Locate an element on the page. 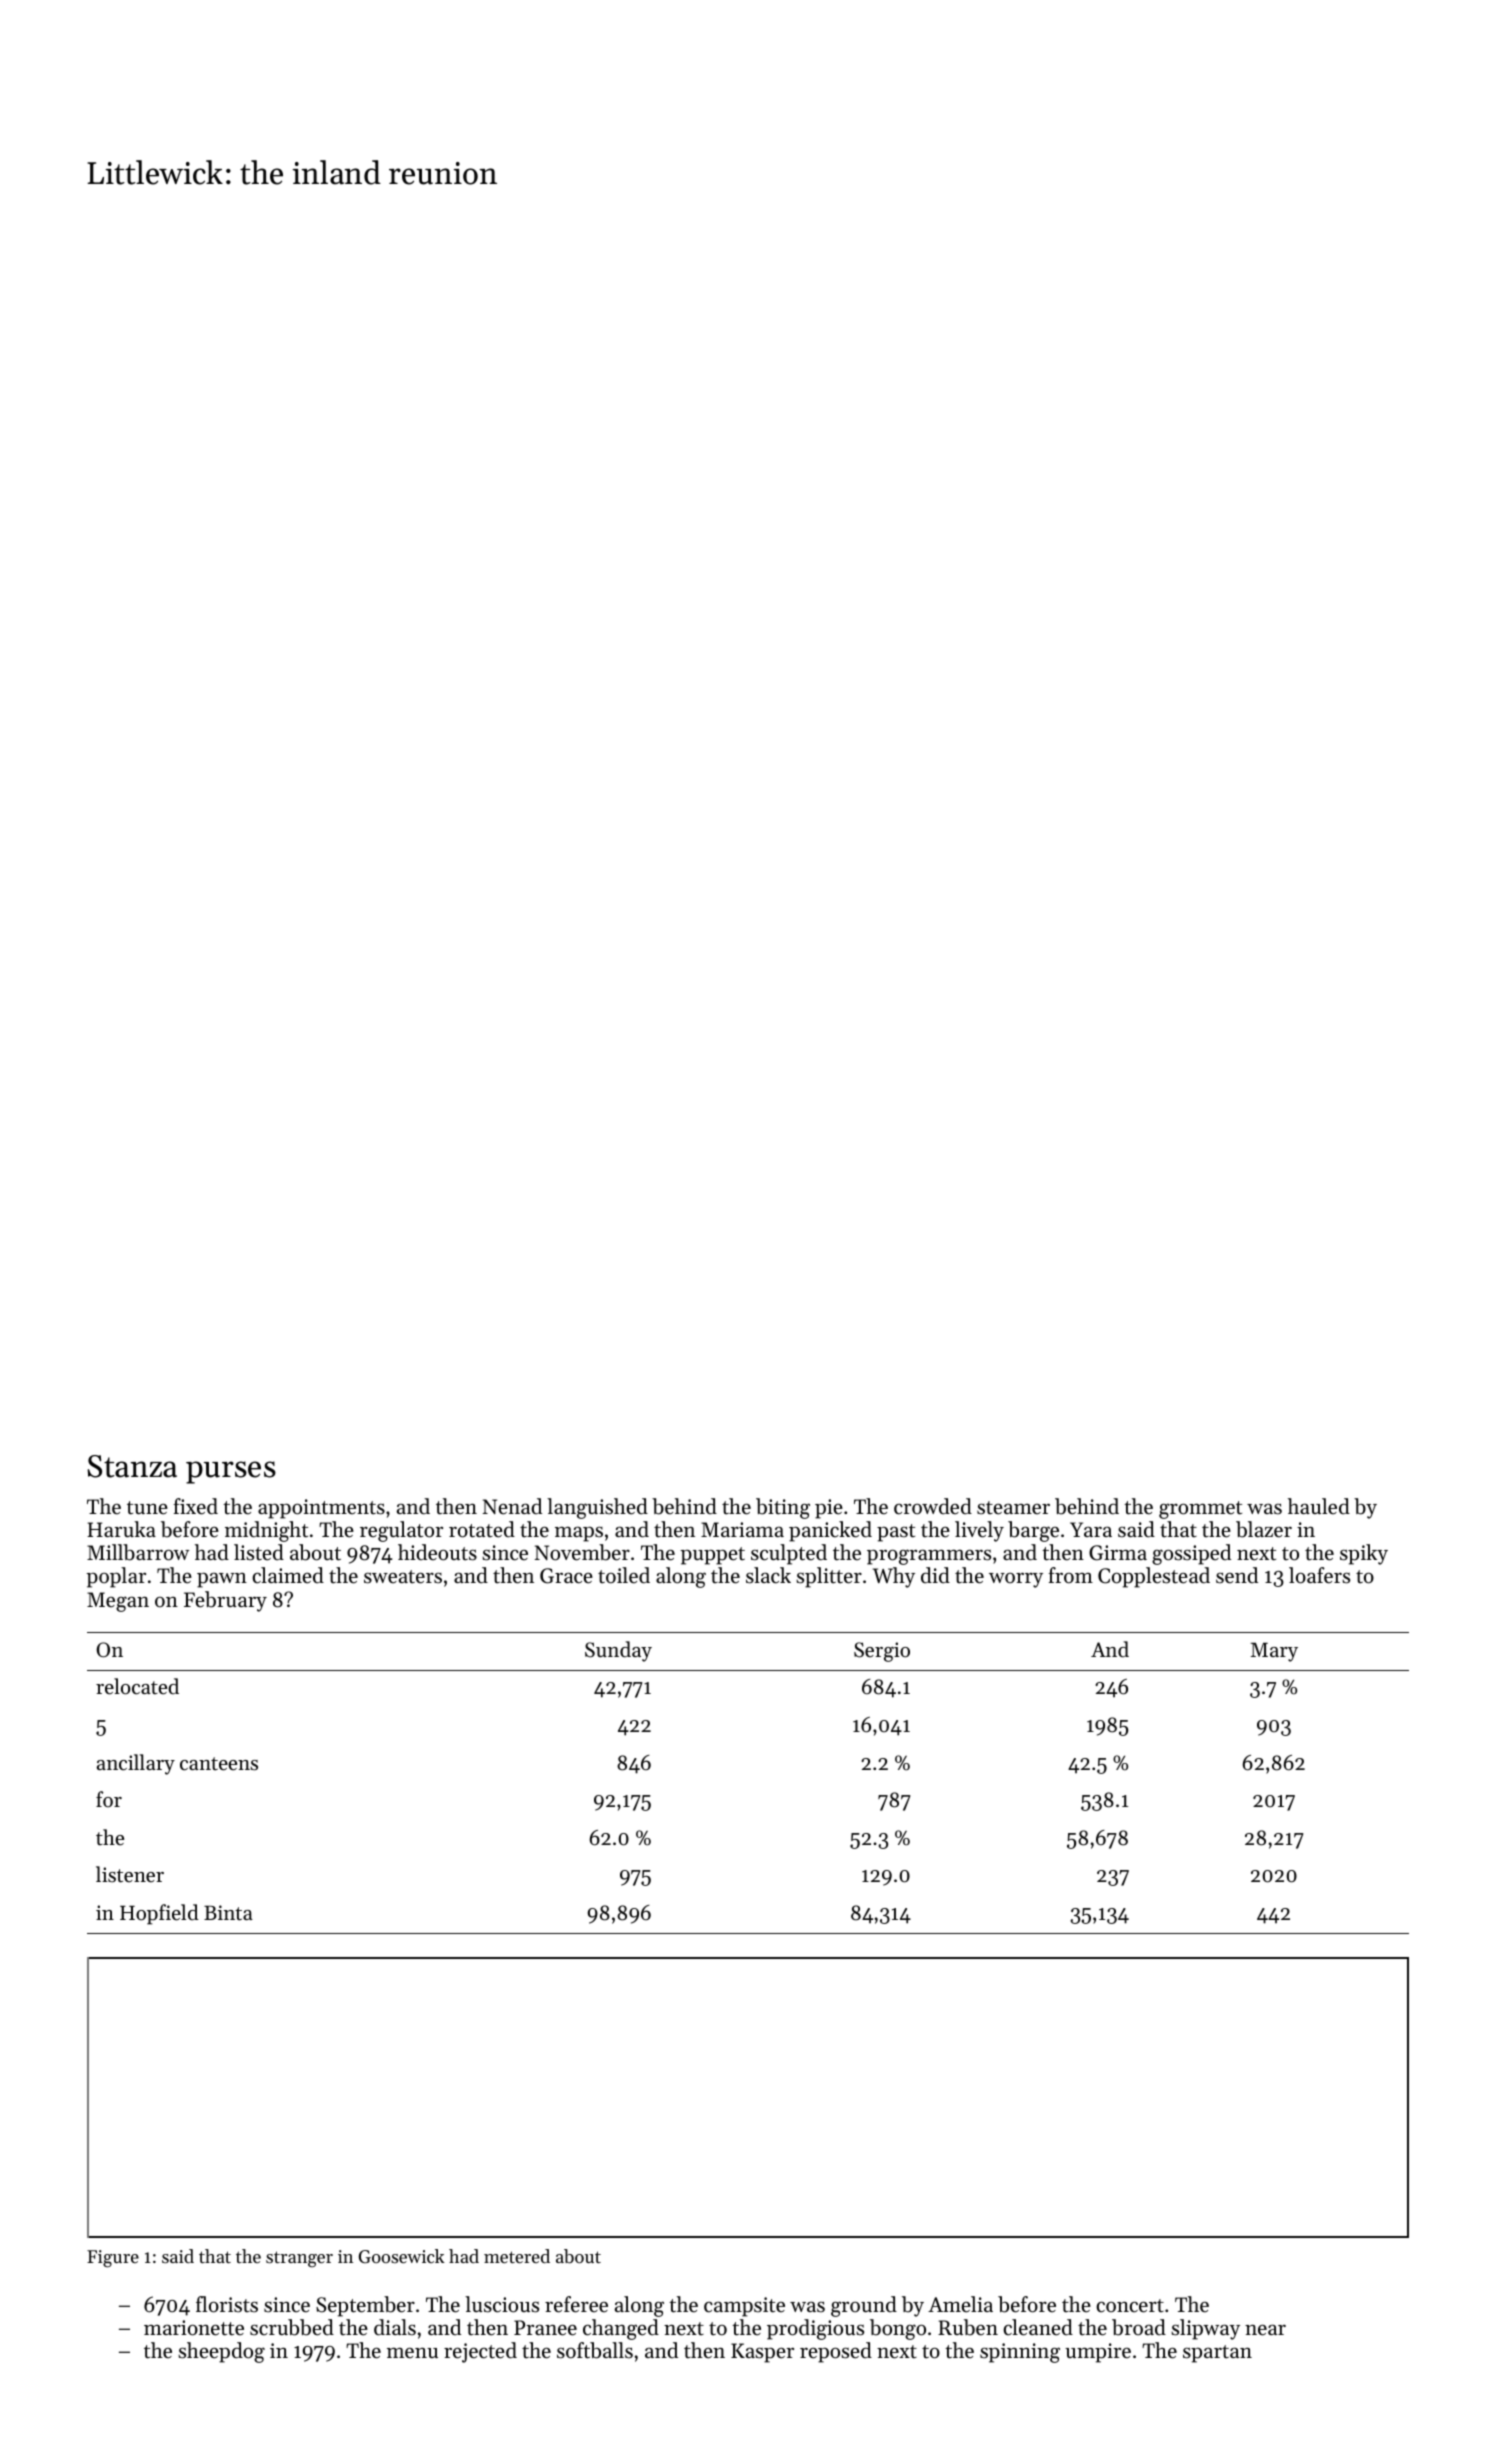 The width and height of the document is (1496, 2464). metered is located at coordinates (517, 2256).
